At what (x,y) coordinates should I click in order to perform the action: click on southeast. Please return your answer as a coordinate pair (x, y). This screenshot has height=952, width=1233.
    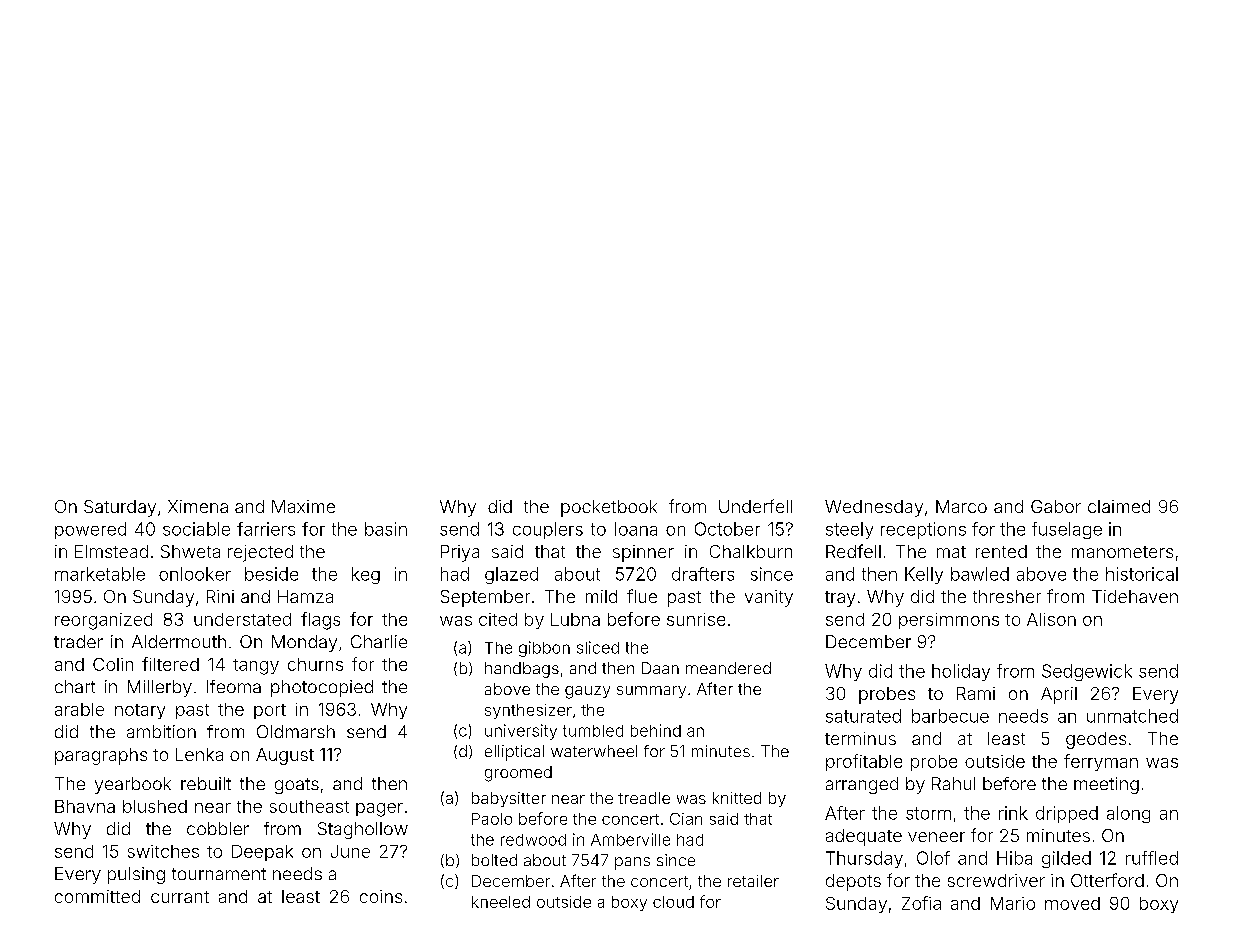
    Looking at the image, I should click on (309, 806).
